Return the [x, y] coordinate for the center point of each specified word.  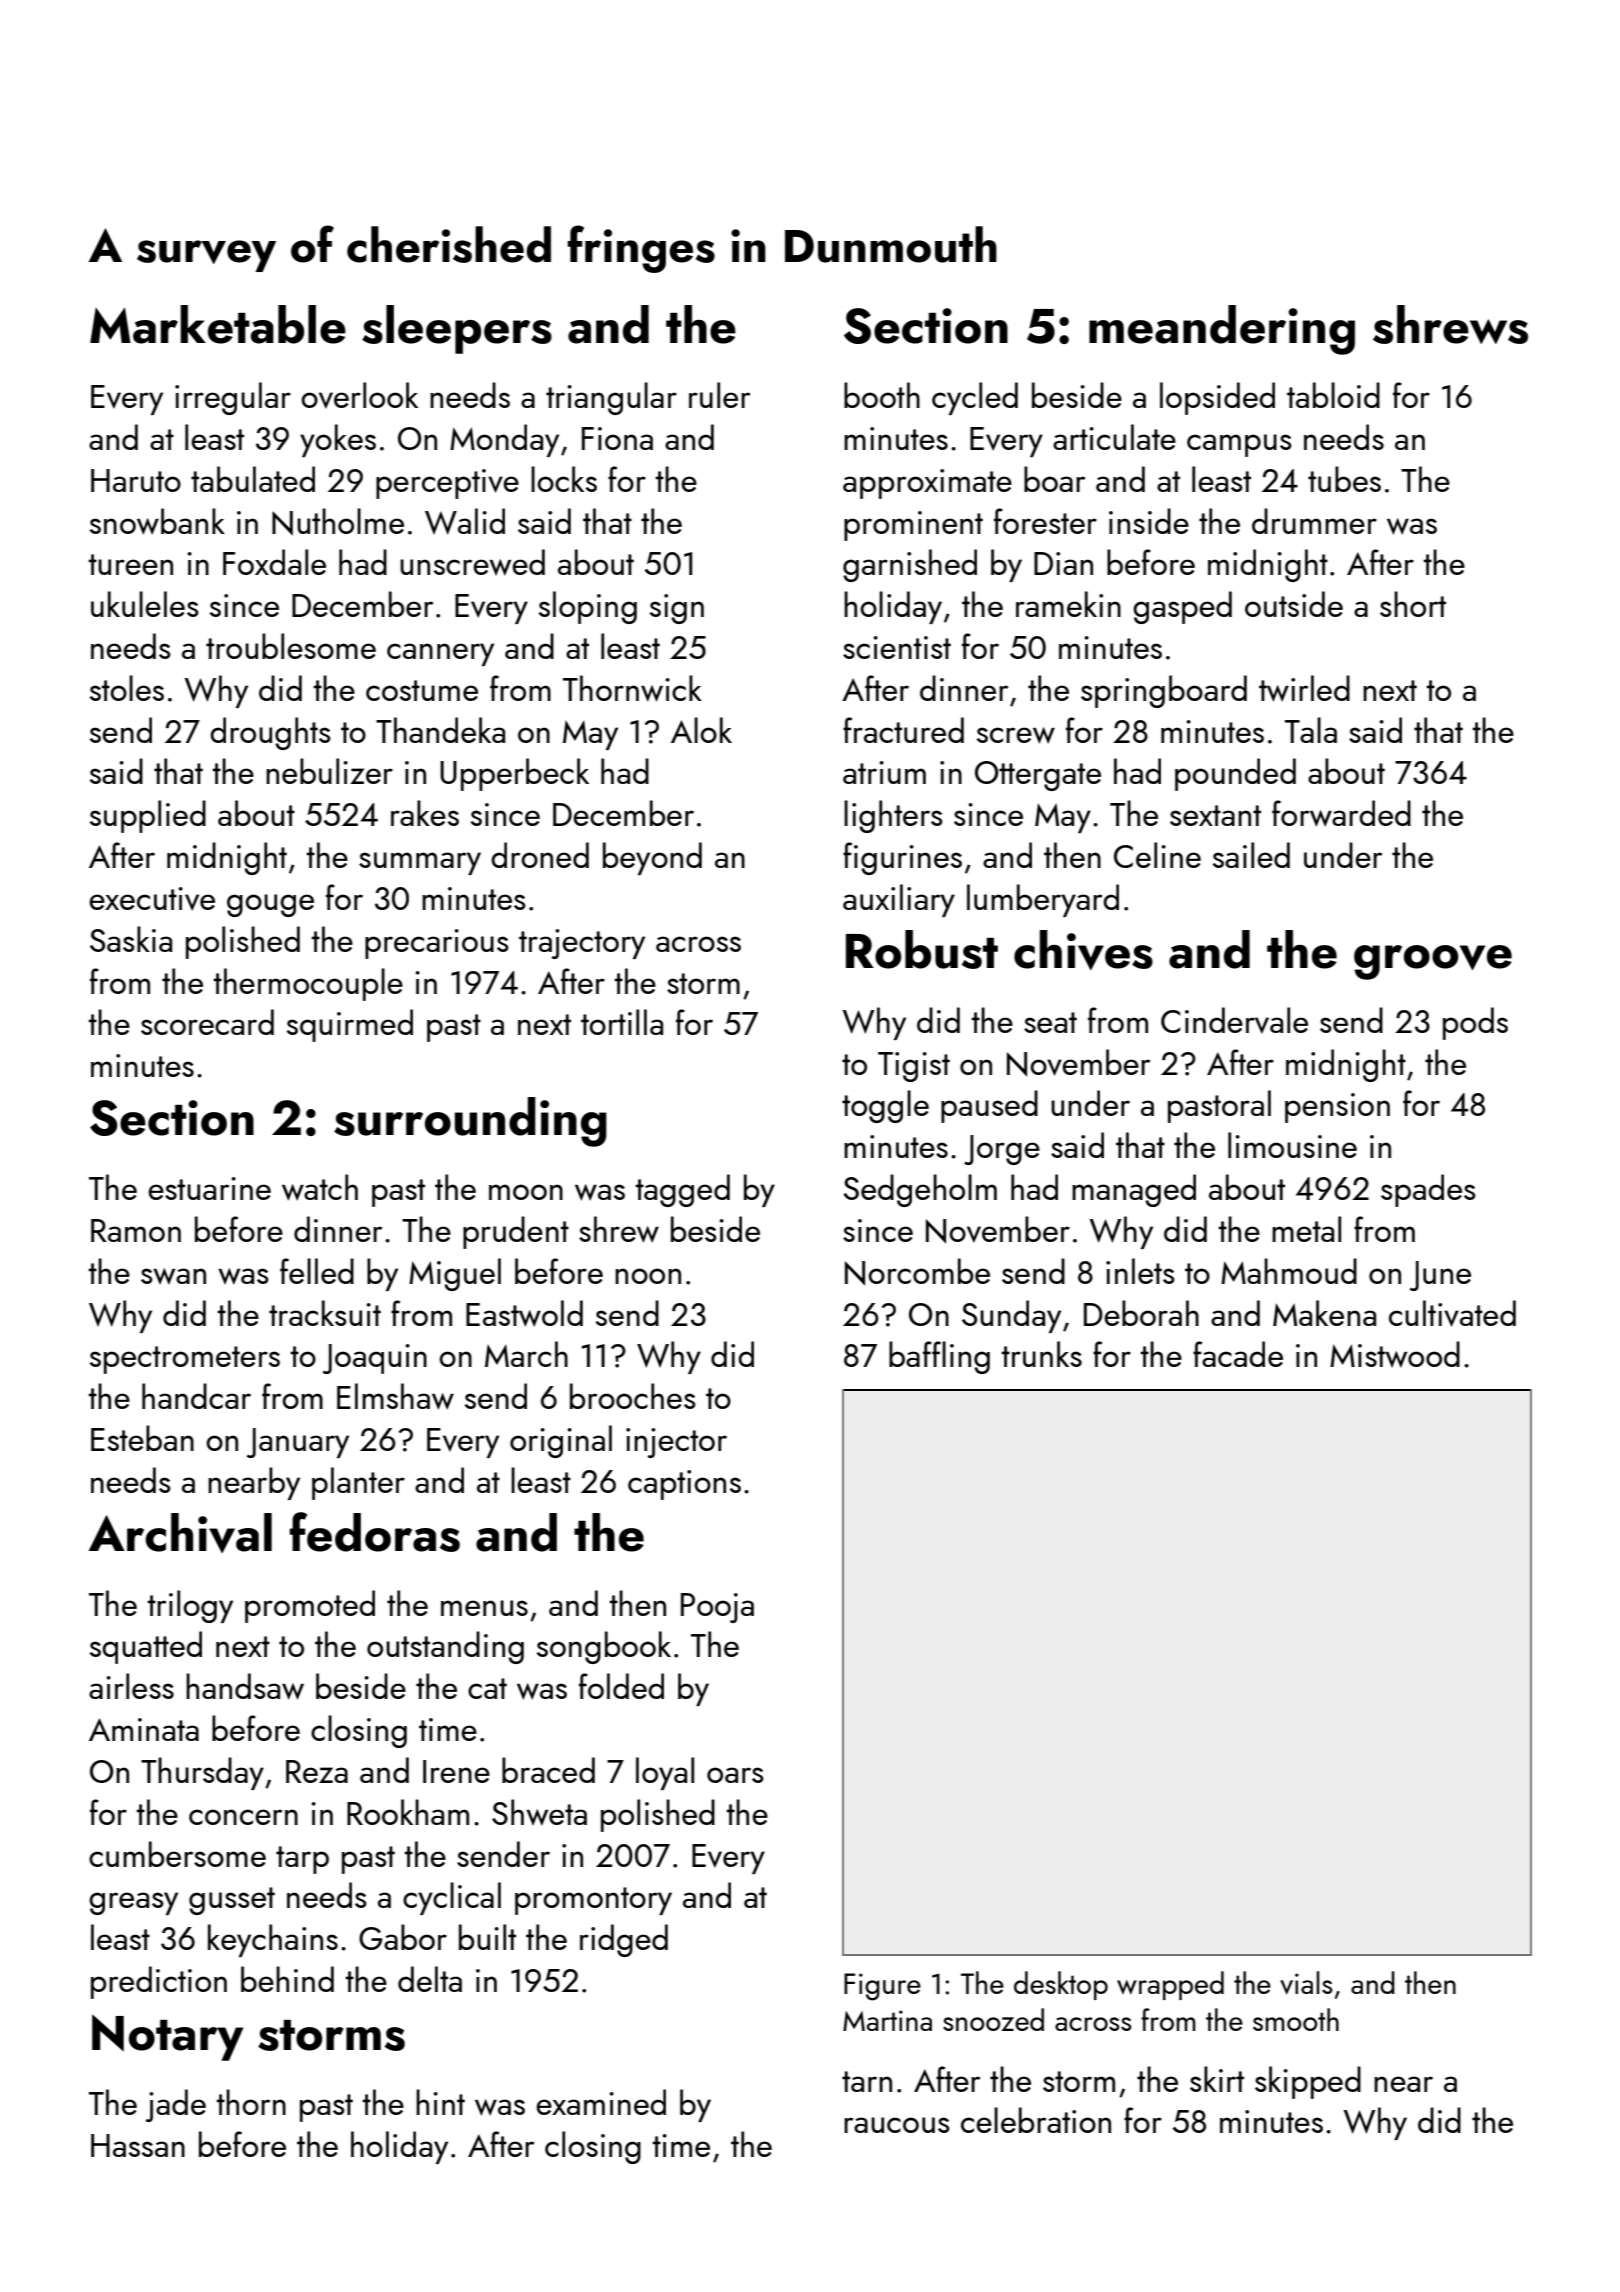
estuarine [209, 1188]
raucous [897, 2125]
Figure [882, 1987]
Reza [317, 1771]
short [1413, 604]
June [1440, 1276]
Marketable [218, 324]
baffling [939, 1357]
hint [440, 2102]
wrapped [1170, 1985]
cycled [975, 398]
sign [677, 609]
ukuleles [145, 604]
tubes [1344, 479]
